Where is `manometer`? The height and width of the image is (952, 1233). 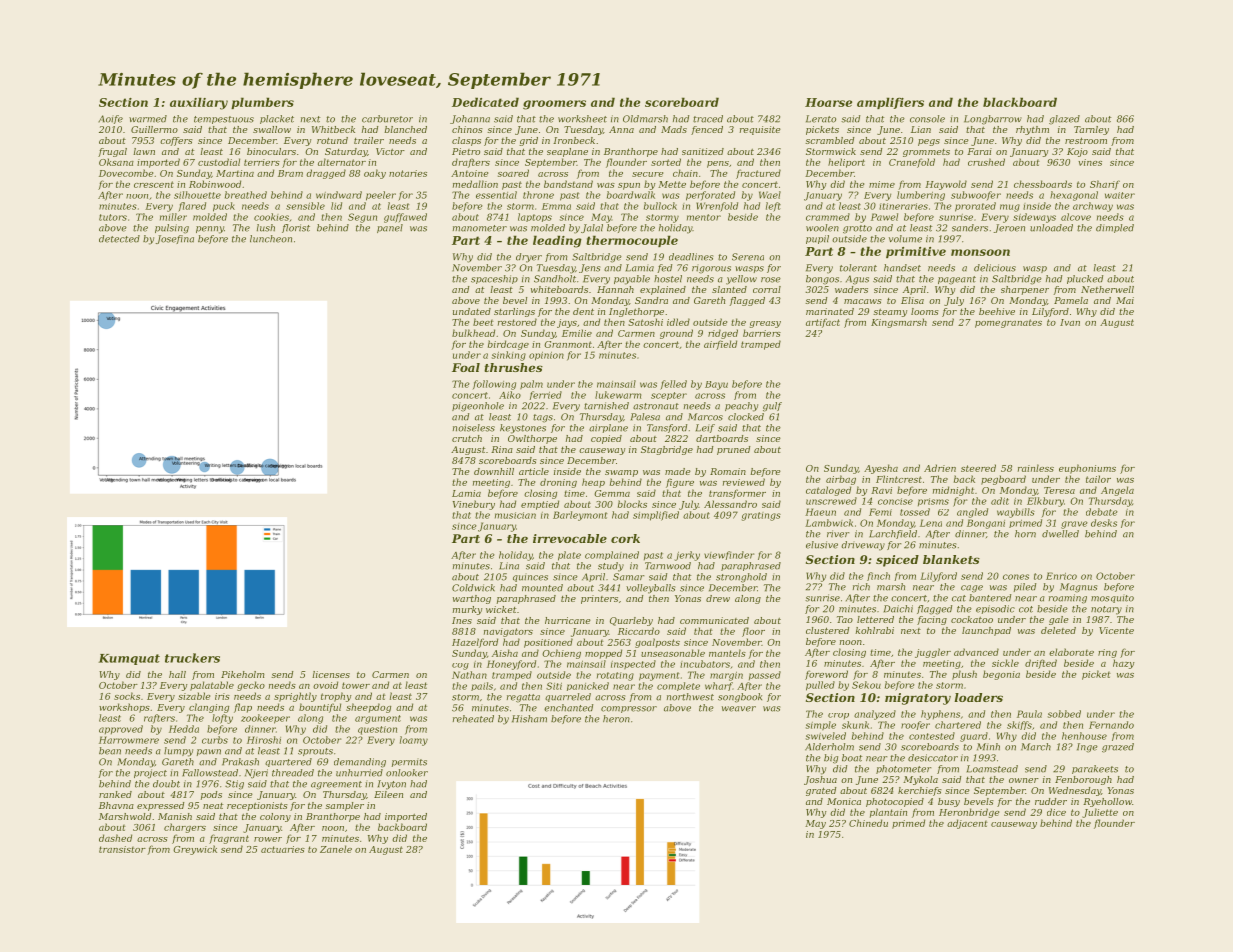 manometer is located at coordinates (480, 228).
